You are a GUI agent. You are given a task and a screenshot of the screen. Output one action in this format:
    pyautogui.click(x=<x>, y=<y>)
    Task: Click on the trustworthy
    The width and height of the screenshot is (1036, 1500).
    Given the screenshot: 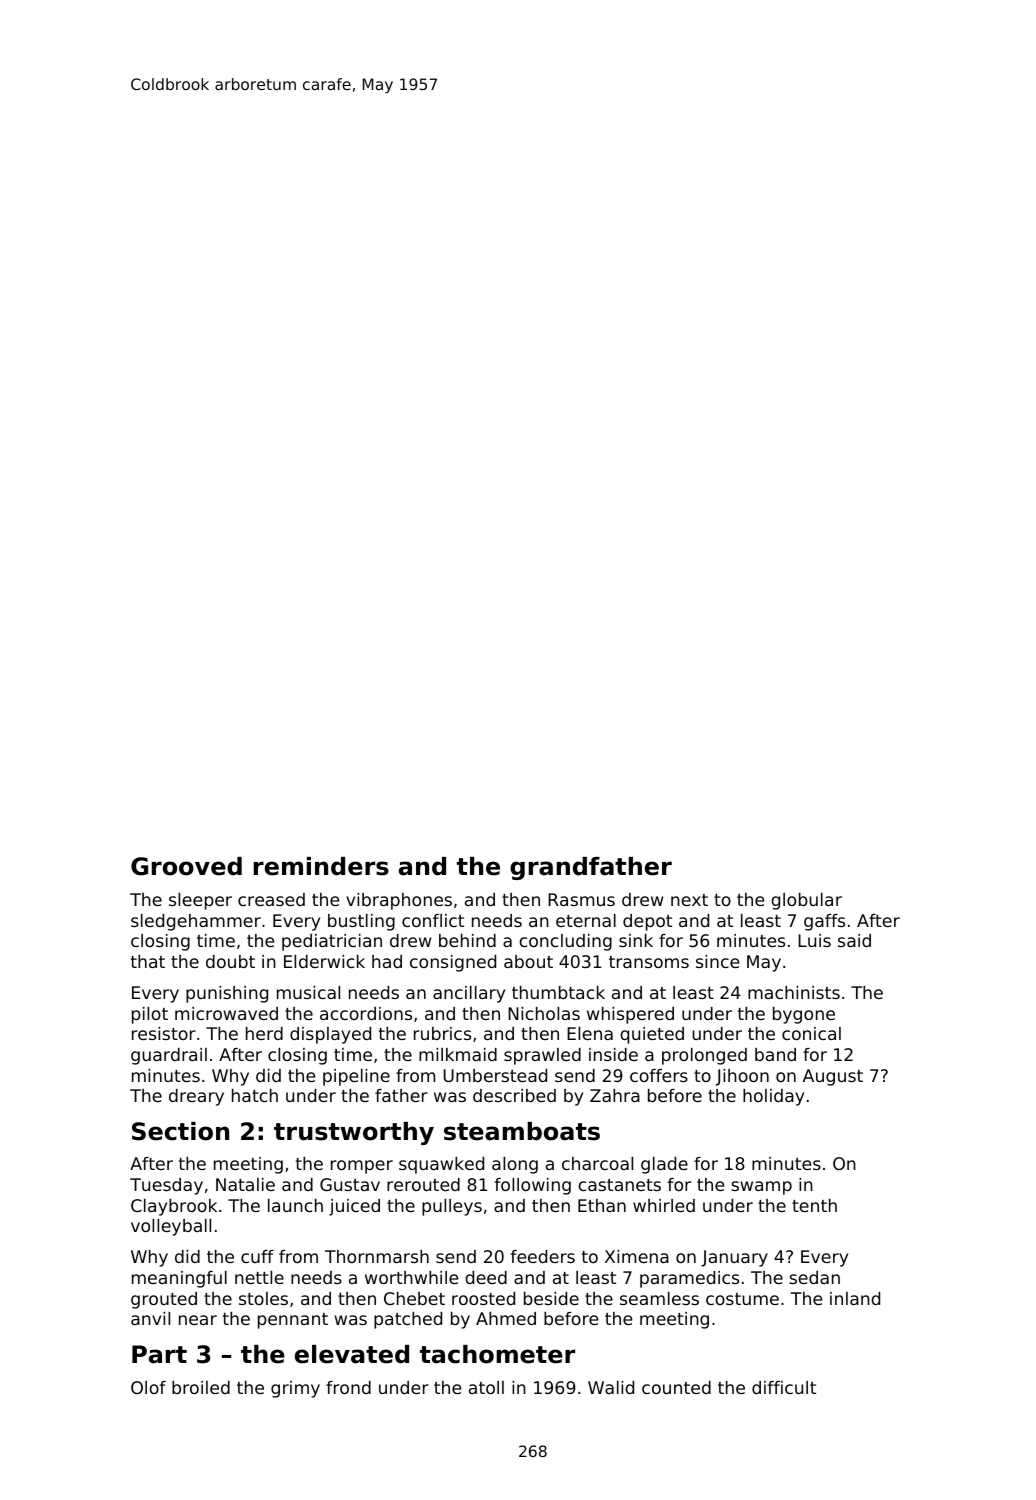 What is the action you would take?
    pyautogui.click(x=354, y=1133)
